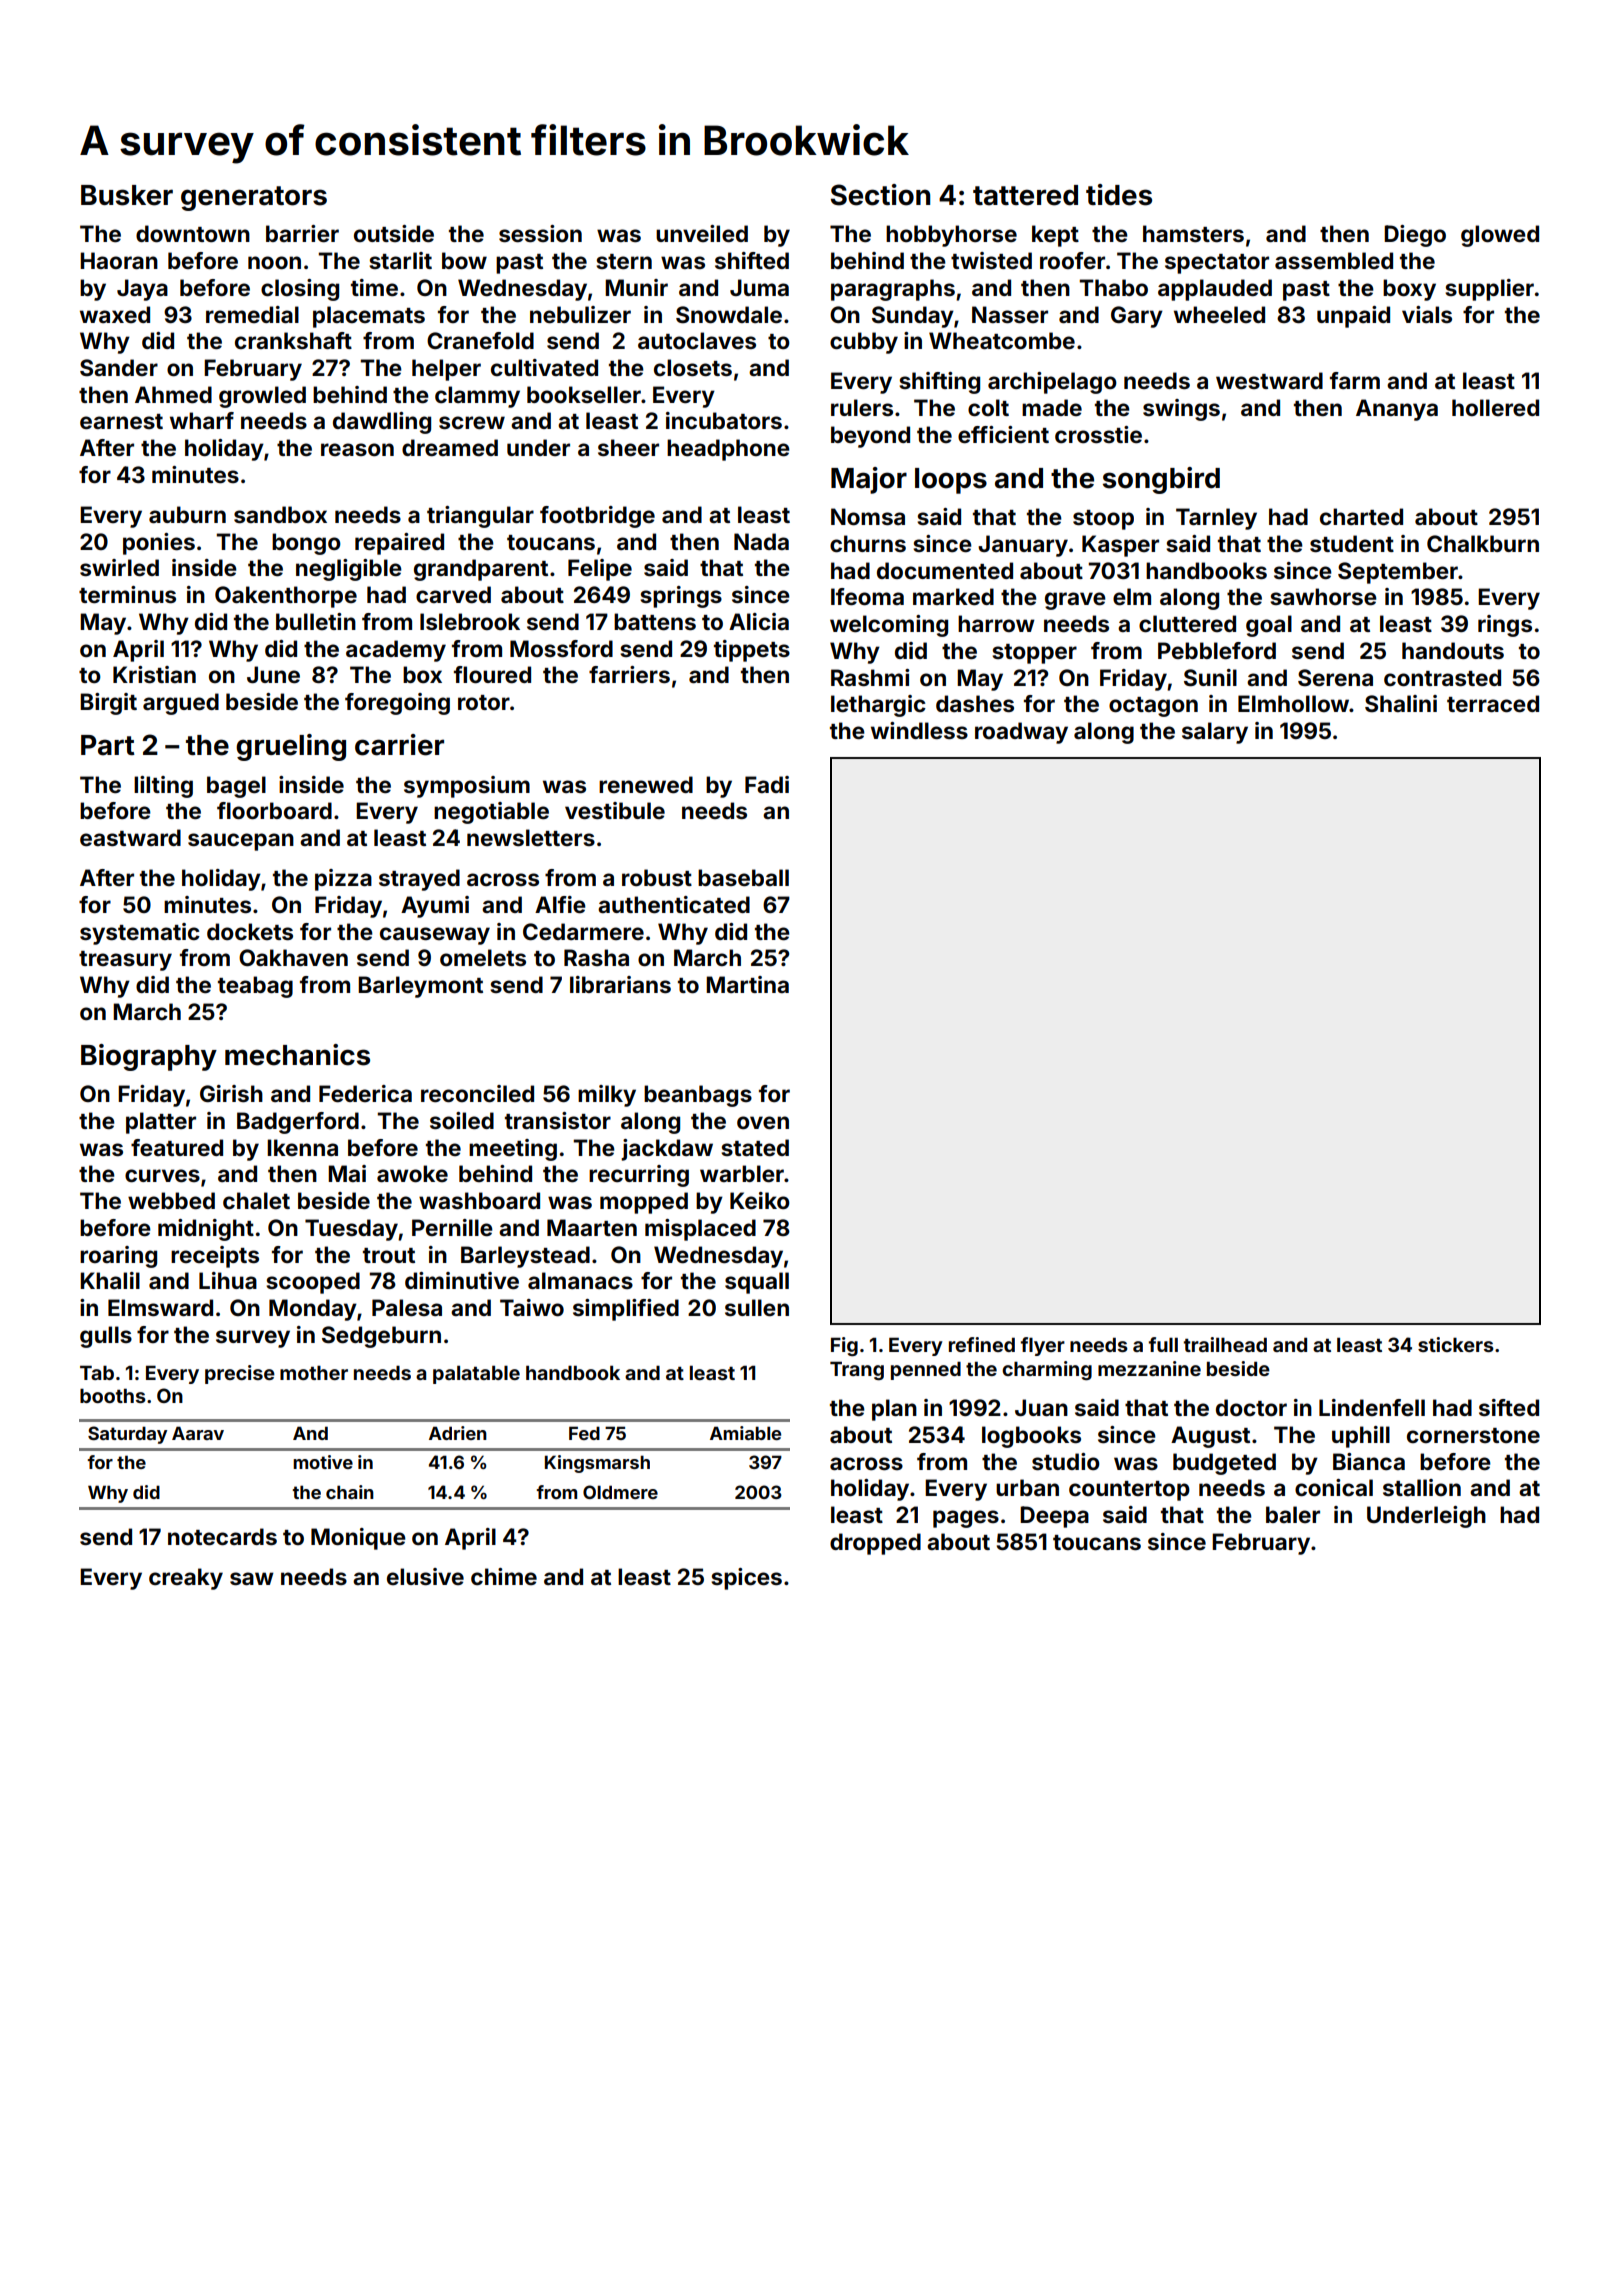 The height and width of the image is (2292, 1620). I want to click on Tuesday, so click(351, 1230).
